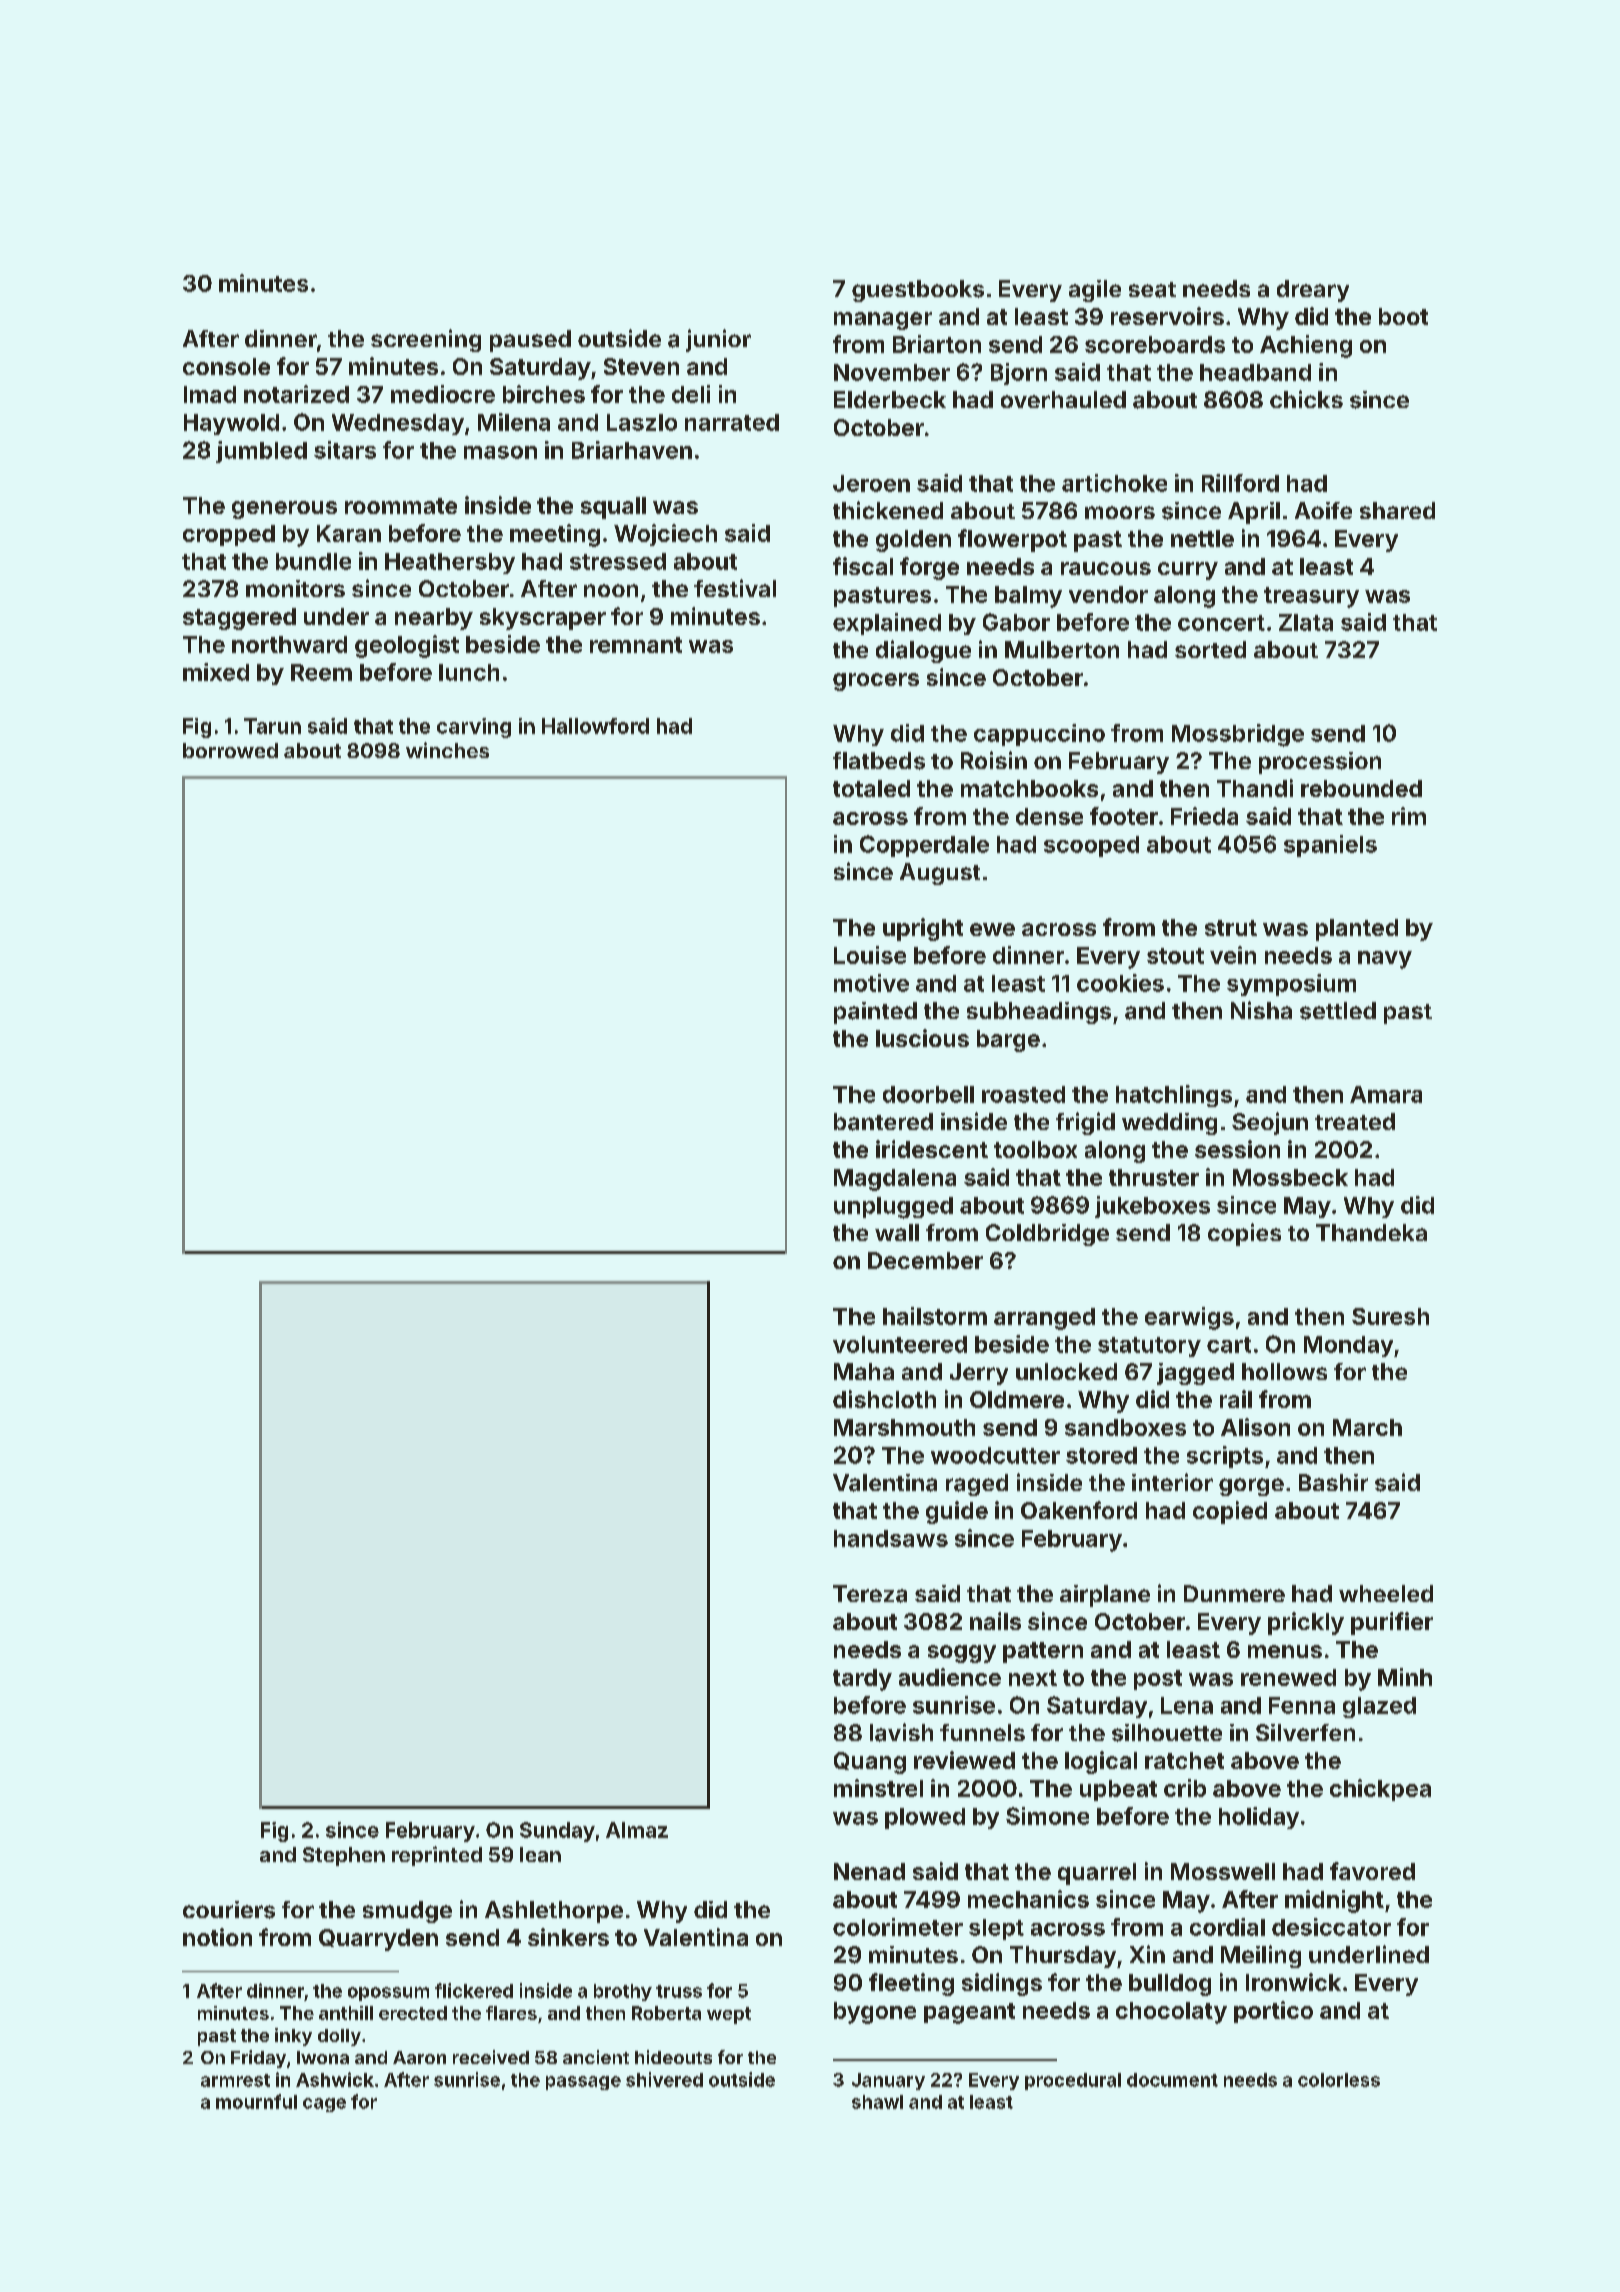 Image resolution: width=1620 pixels, height=2292 pixels. Describe the element at coordinates (928, 1094) in the page. I see `doorbell` at that location.
